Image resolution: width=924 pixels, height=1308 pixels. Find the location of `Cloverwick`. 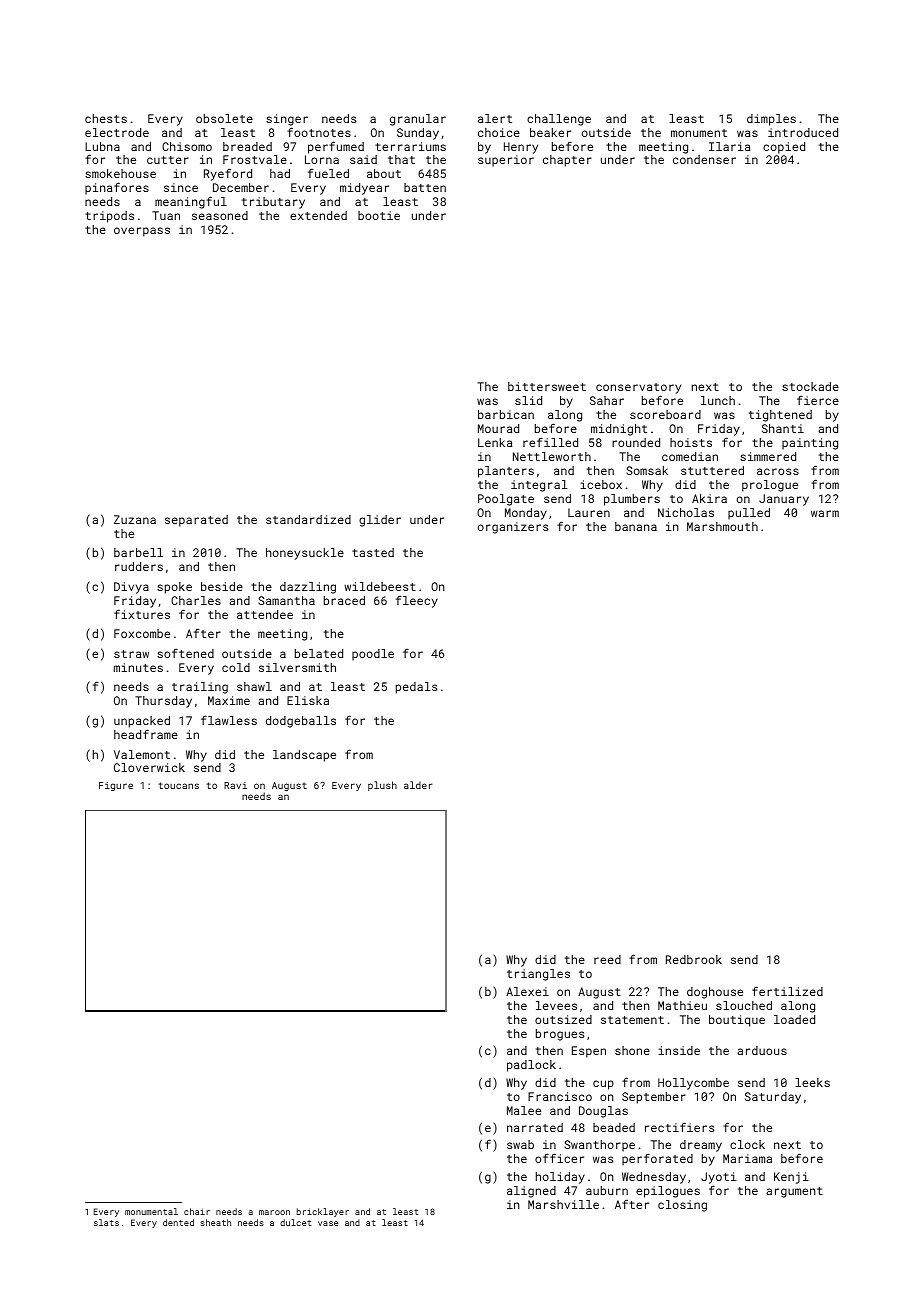

Cloverwick is located at coordinates (149, 767).
